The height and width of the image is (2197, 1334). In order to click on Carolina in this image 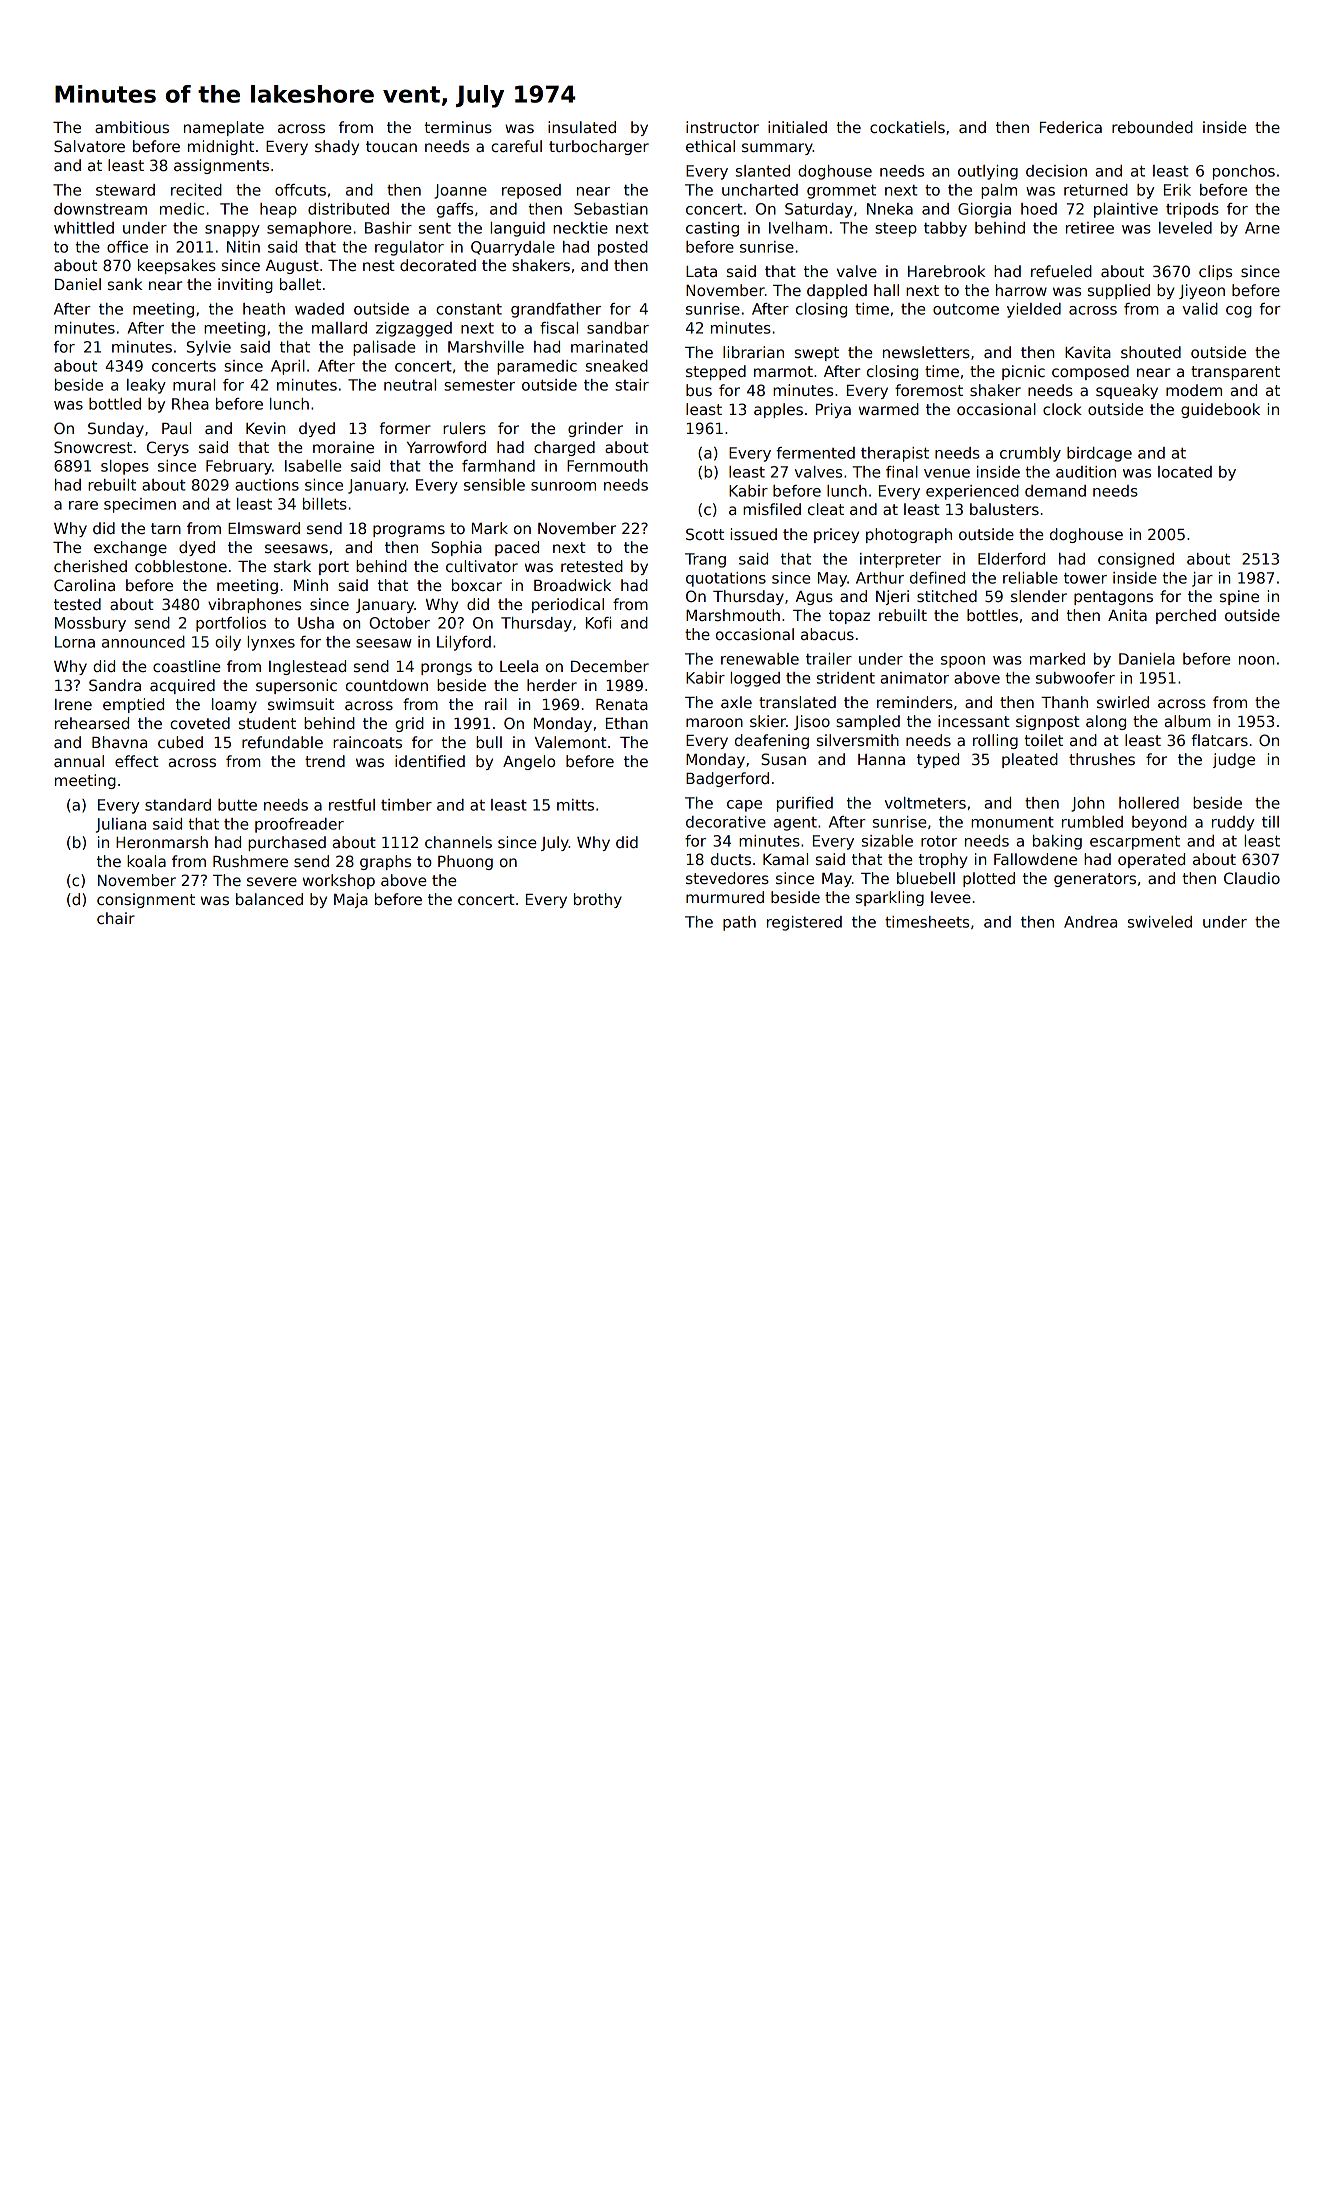, I will do `click(84, 585)`.
